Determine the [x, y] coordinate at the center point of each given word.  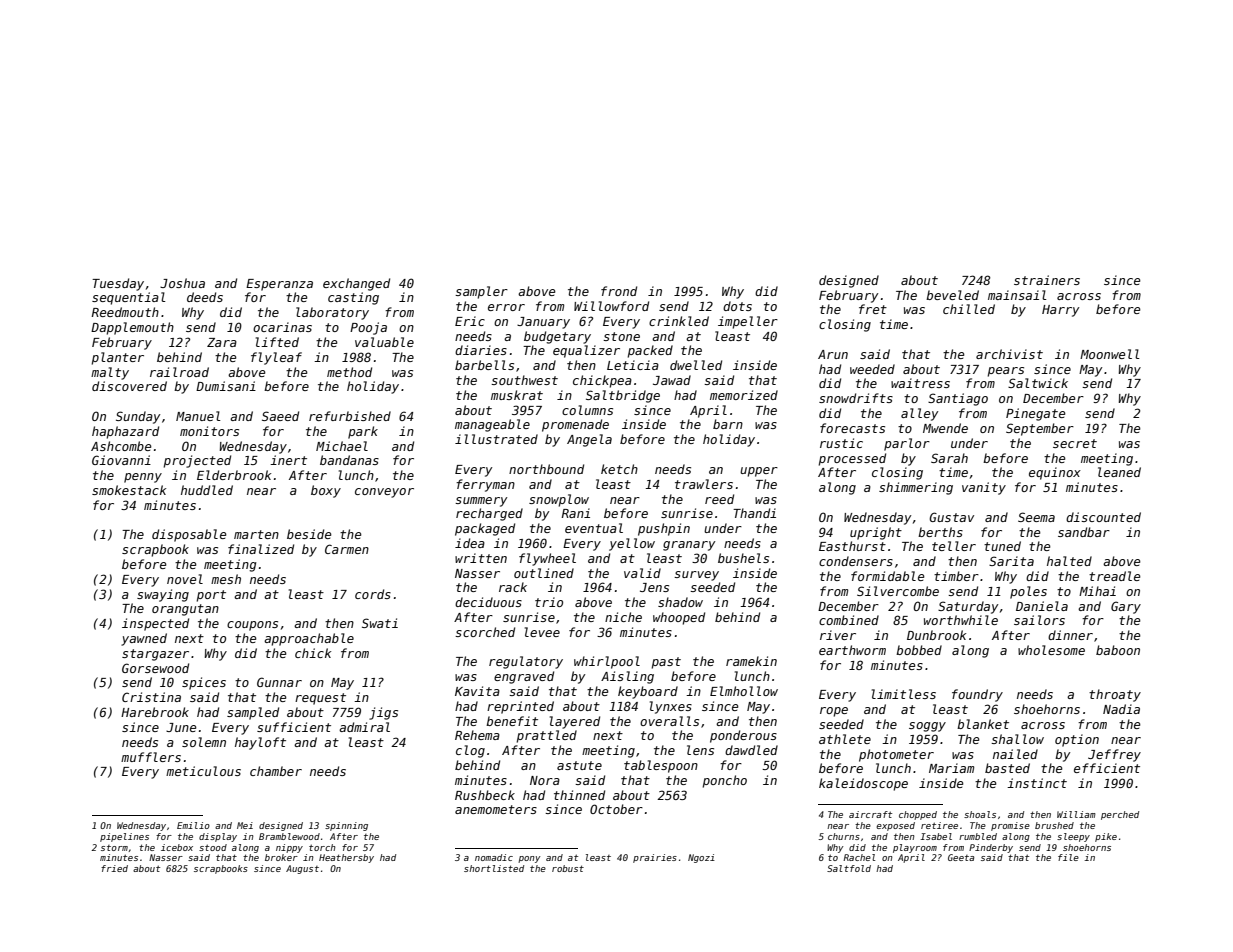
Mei [245, 825]
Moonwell [1110, 354]
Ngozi [701, 858]
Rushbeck [485, 795]
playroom [915, 848]
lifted [277, 342]
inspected [155, 624]
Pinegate [1036, 414]
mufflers [151, 757]
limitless [904, 694]
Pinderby [991, 848]
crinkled [679, 321]
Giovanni [121, 460]
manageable [492, 425]
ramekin [751, 661]
